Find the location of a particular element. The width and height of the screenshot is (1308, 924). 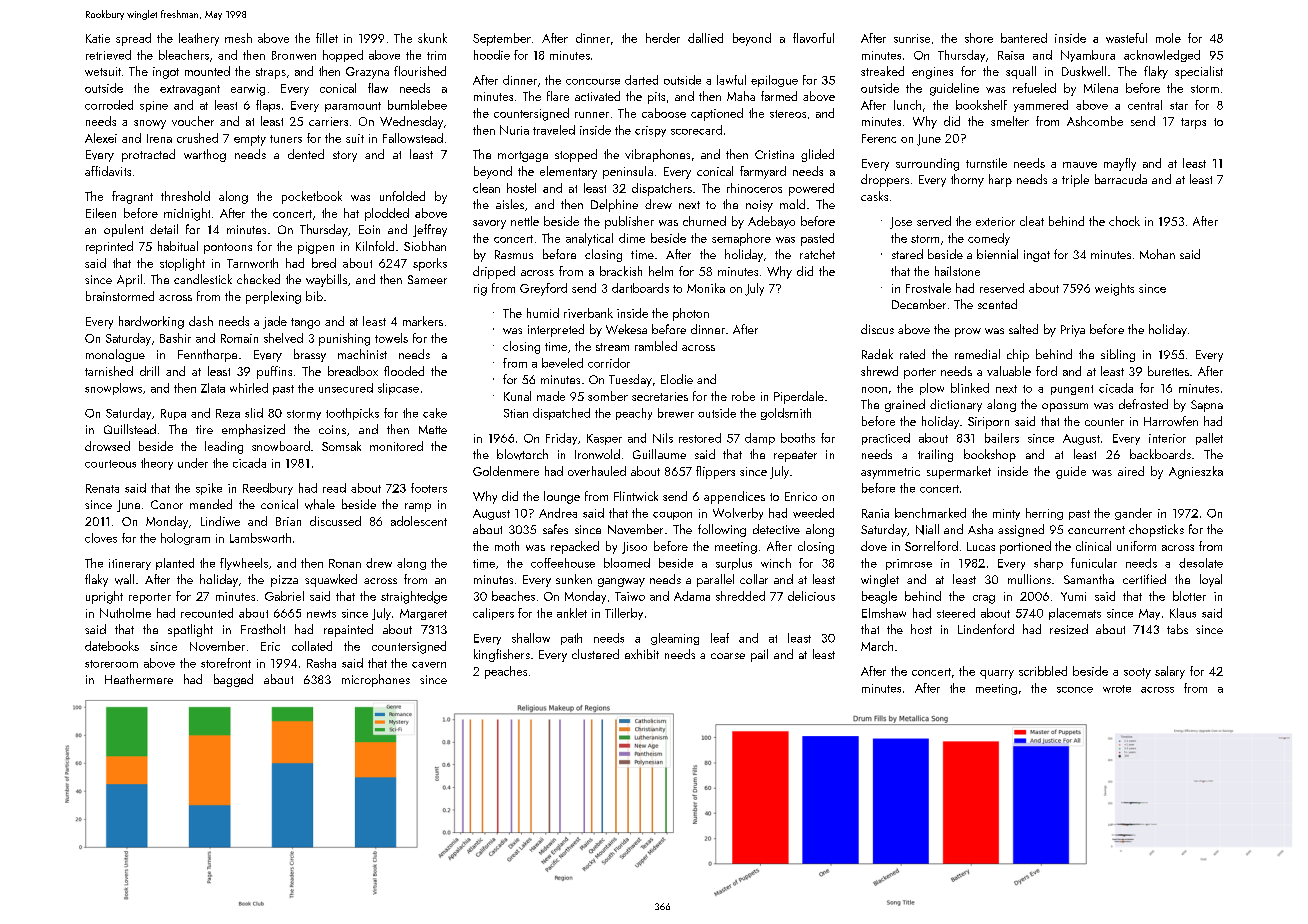

pallet is located at coordinates (1209, 439).
